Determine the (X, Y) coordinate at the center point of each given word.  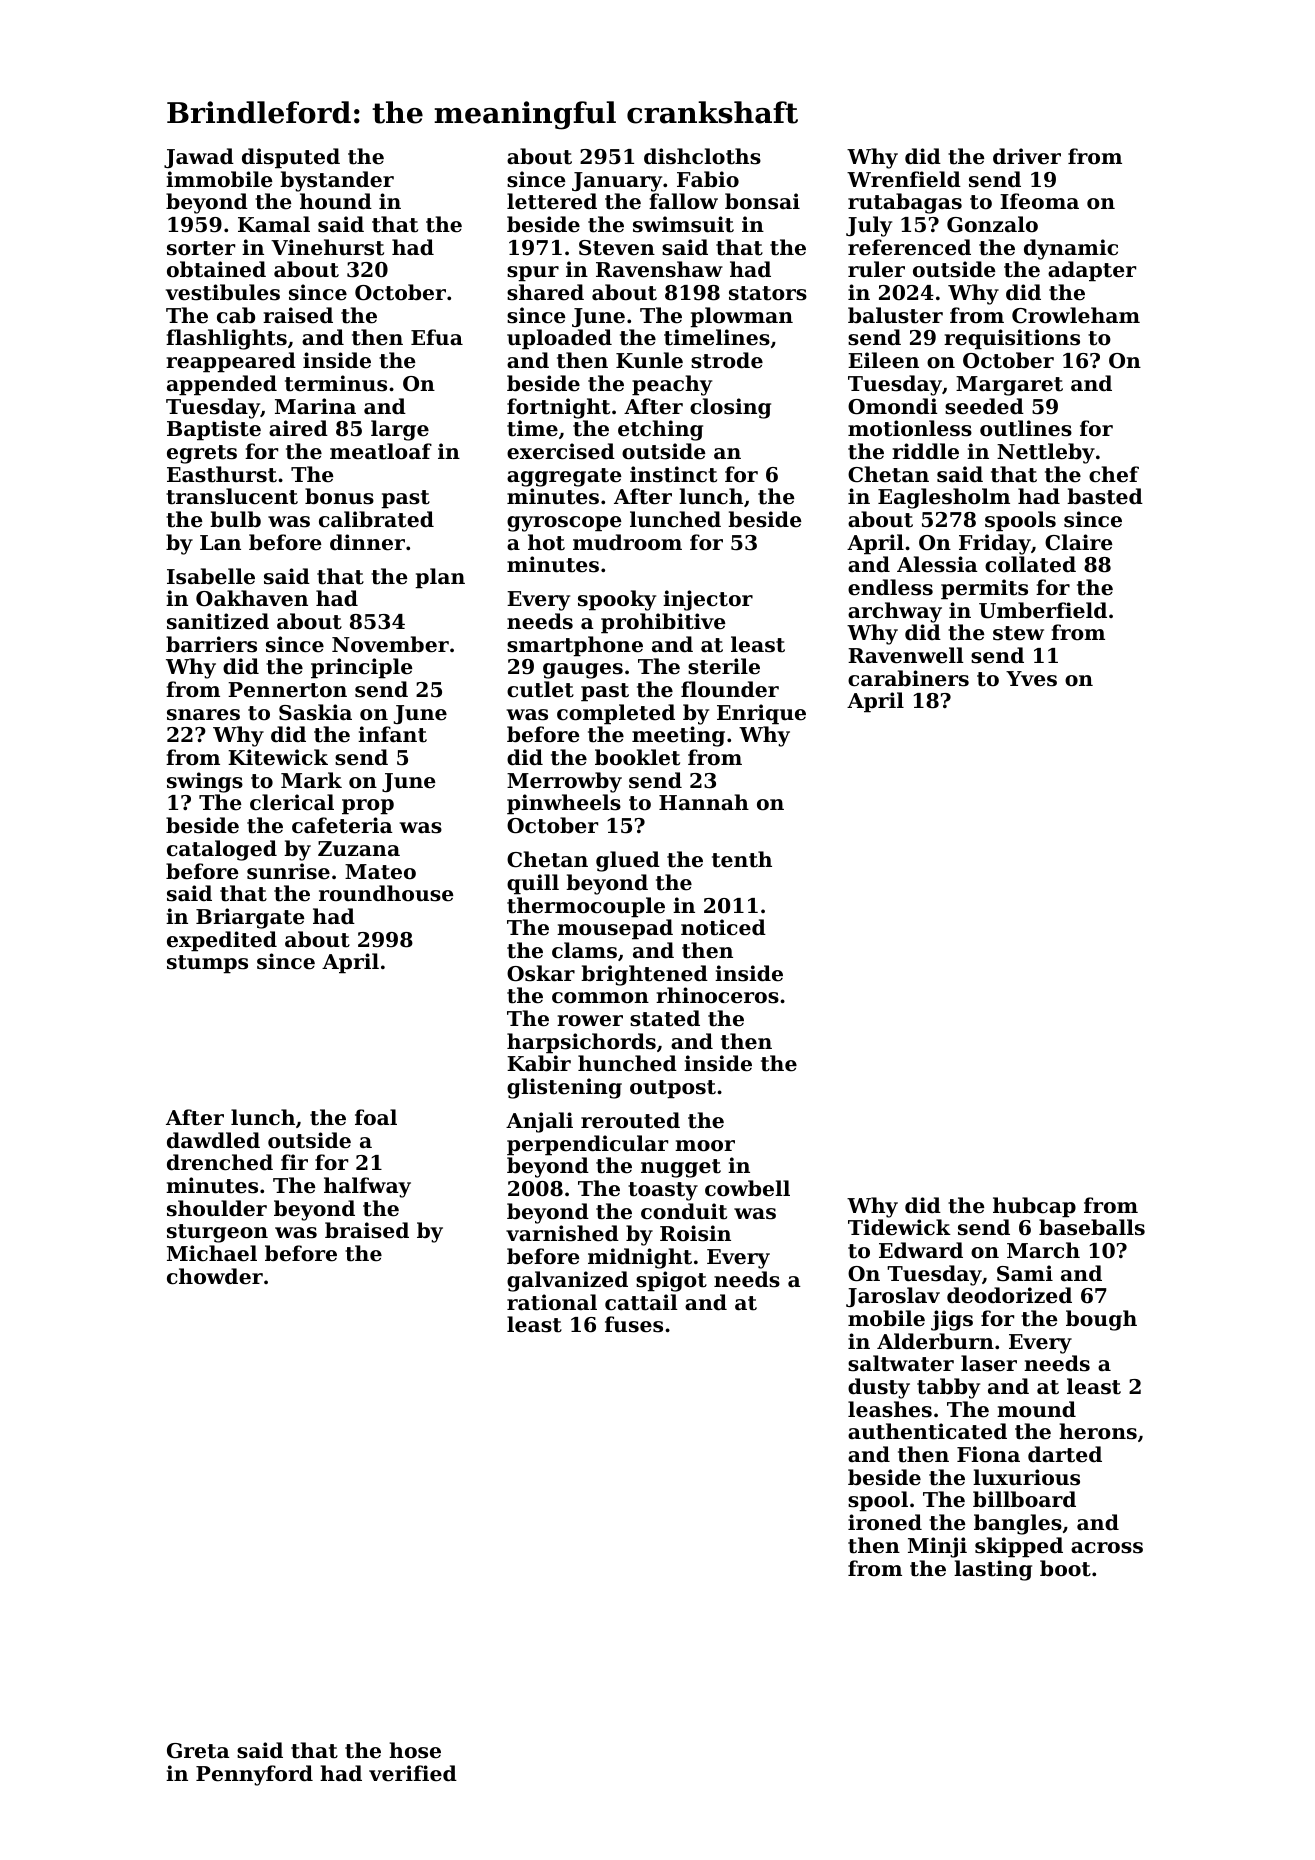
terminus (336, 383)
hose (415, 1750)
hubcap (1034, 1207)
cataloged (222, 850)
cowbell (747, 1188)
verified (413, 1773)
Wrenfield (904, 179)
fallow (683, 201)
